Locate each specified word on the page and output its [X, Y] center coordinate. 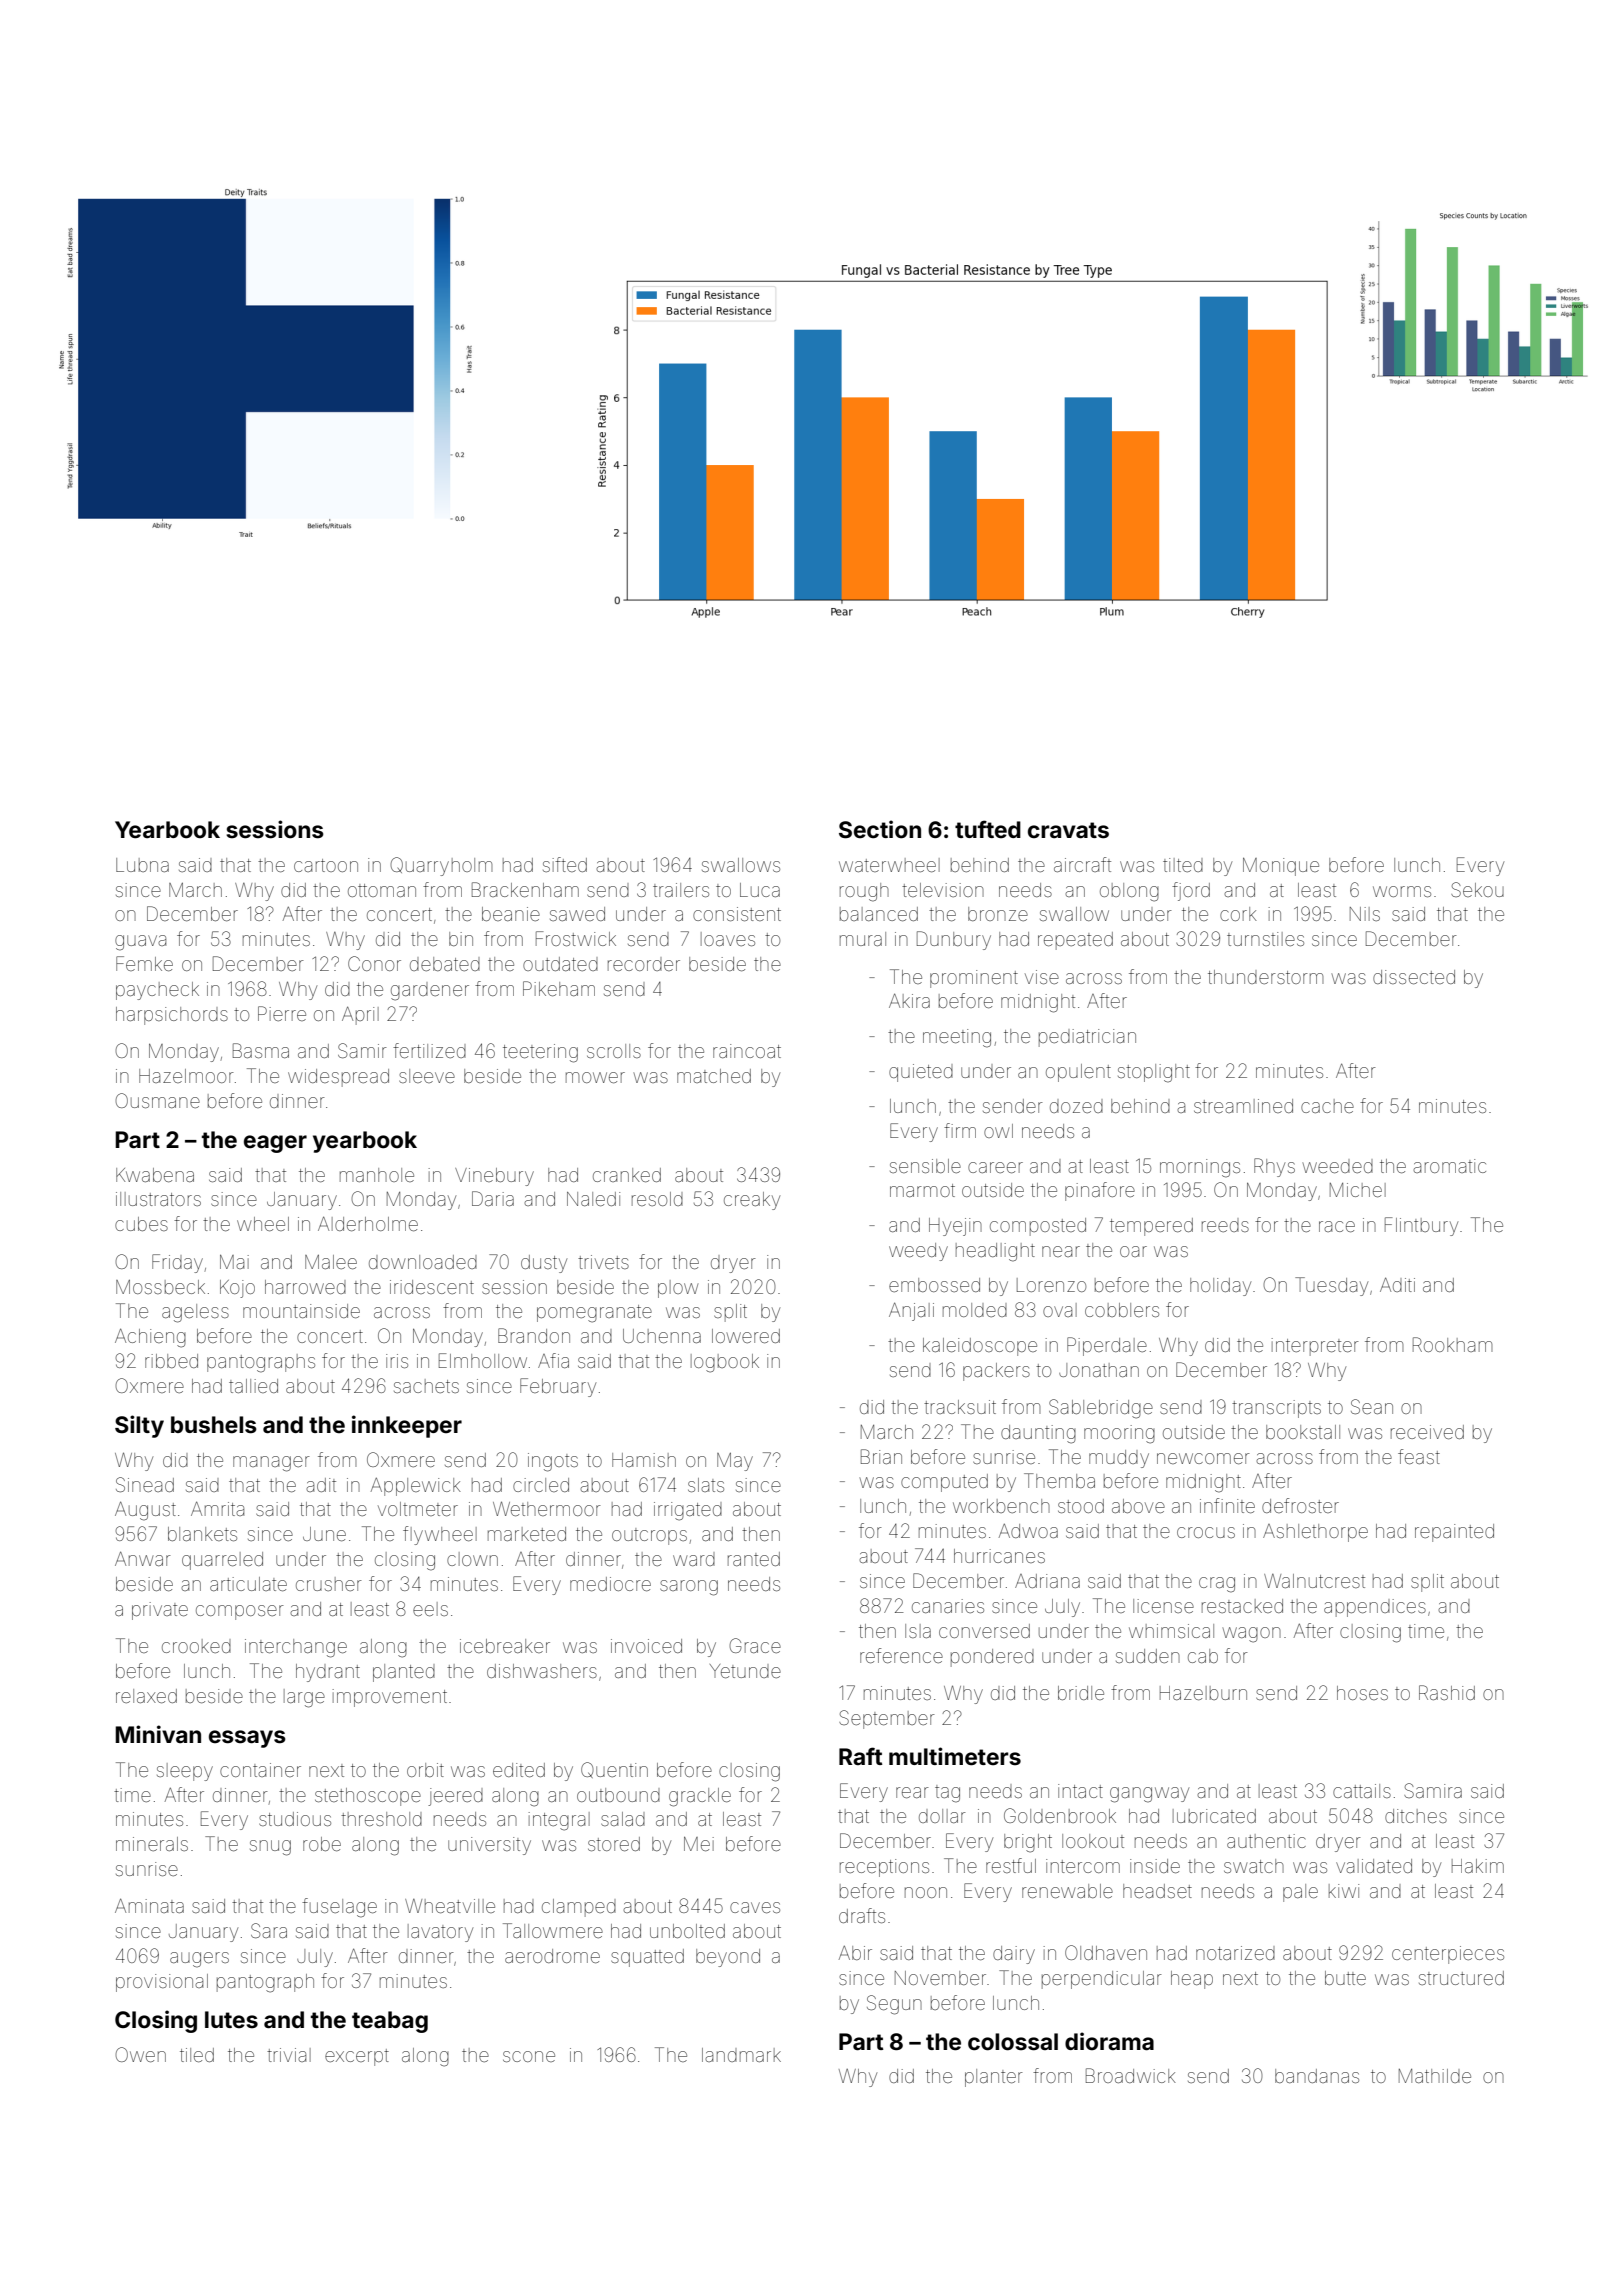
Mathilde [1435, 2076]
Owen [140, 2054]
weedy [918, 1252]
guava [140, 943]
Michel [1358, 1190]
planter [994, 2078]
